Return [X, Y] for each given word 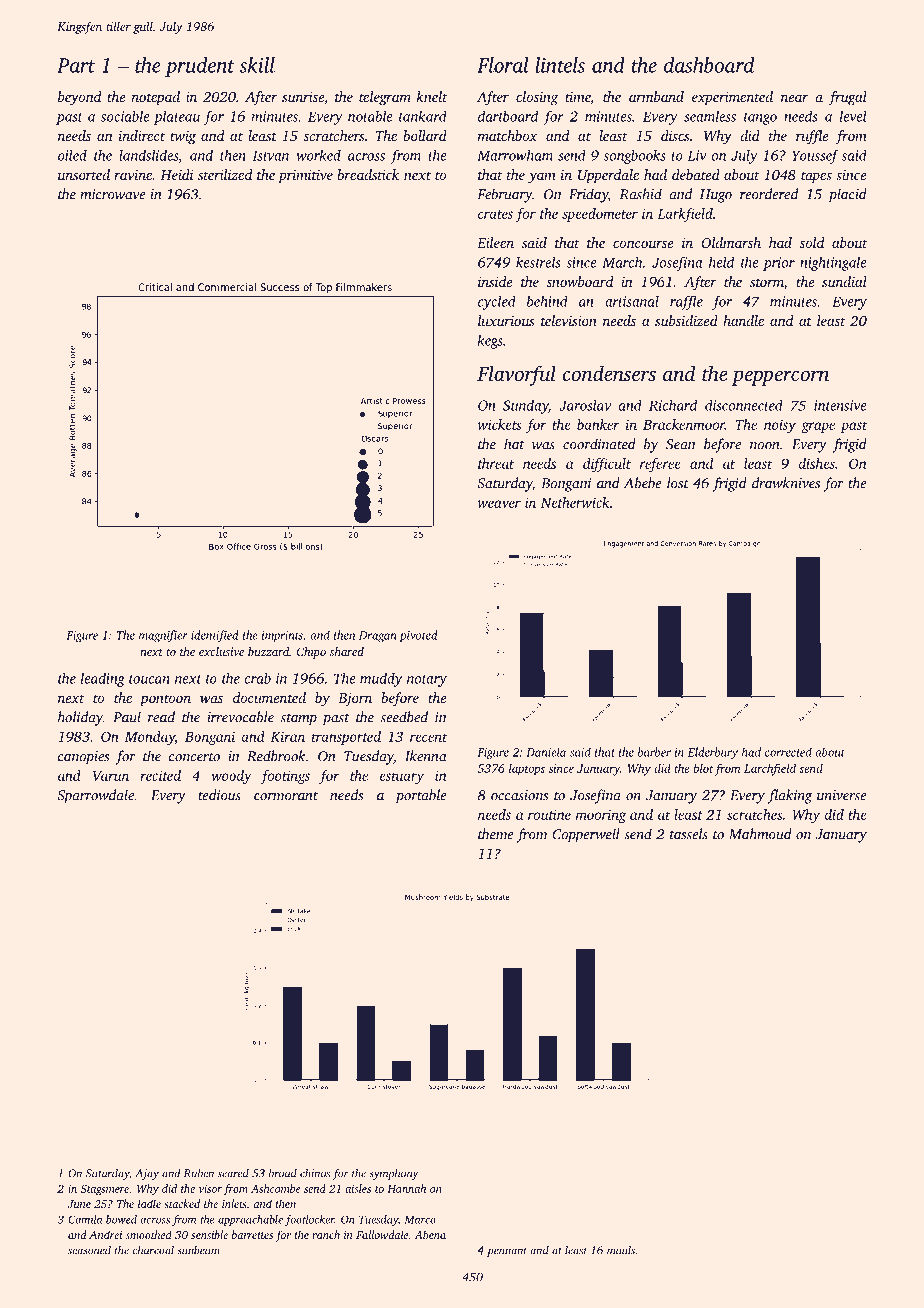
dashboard [709, 65]
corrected [788, 752]
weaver [499, 504]
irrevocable [240, 717]
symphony [393, 1174]
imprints [282, 636]
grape [818, 427]
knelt [432, 96]
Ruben [199, 1173]
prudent [200, 67]
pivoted [419, 636]
